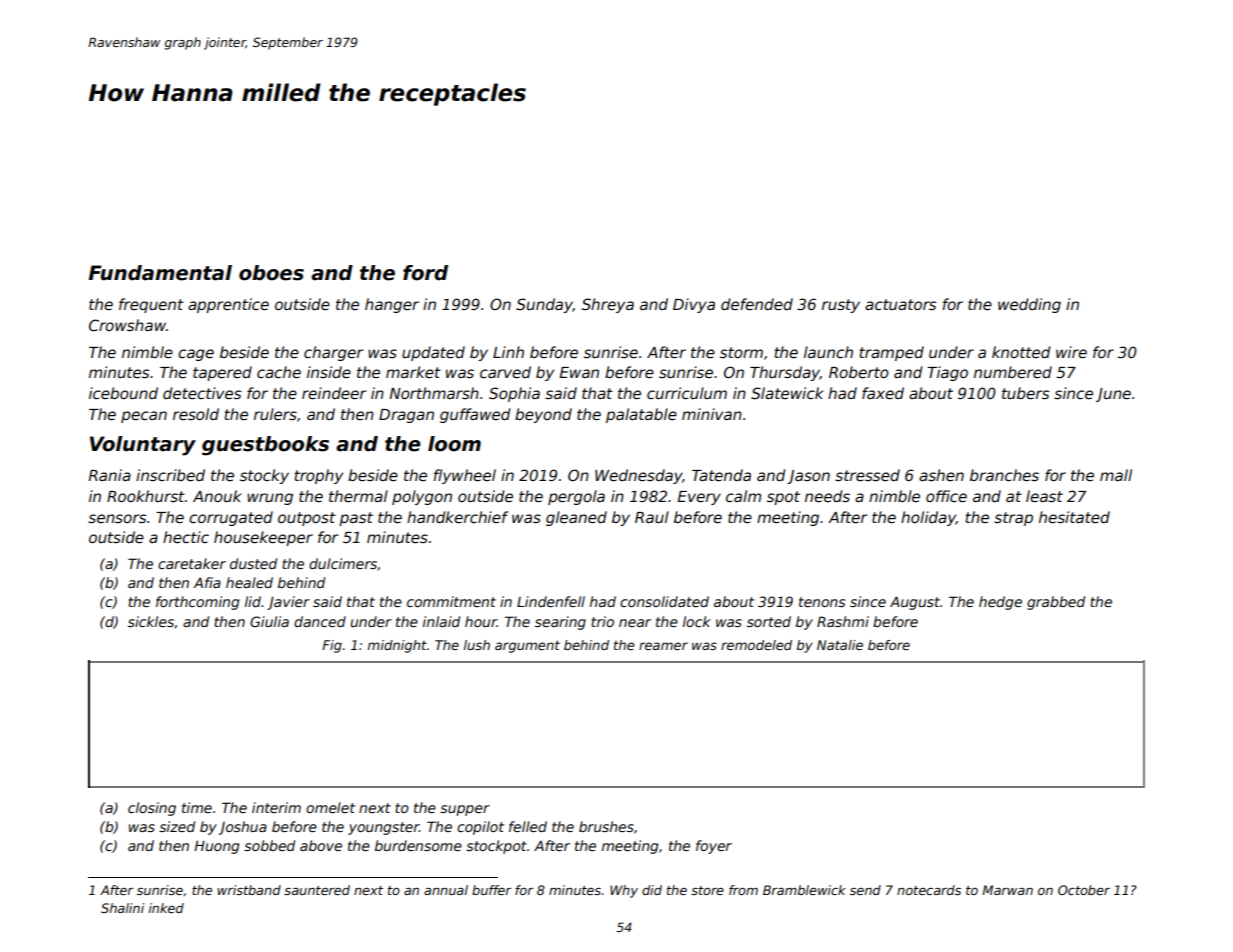 The image size is (1233, 952). I want to click on Fig, so click(332, 646).
